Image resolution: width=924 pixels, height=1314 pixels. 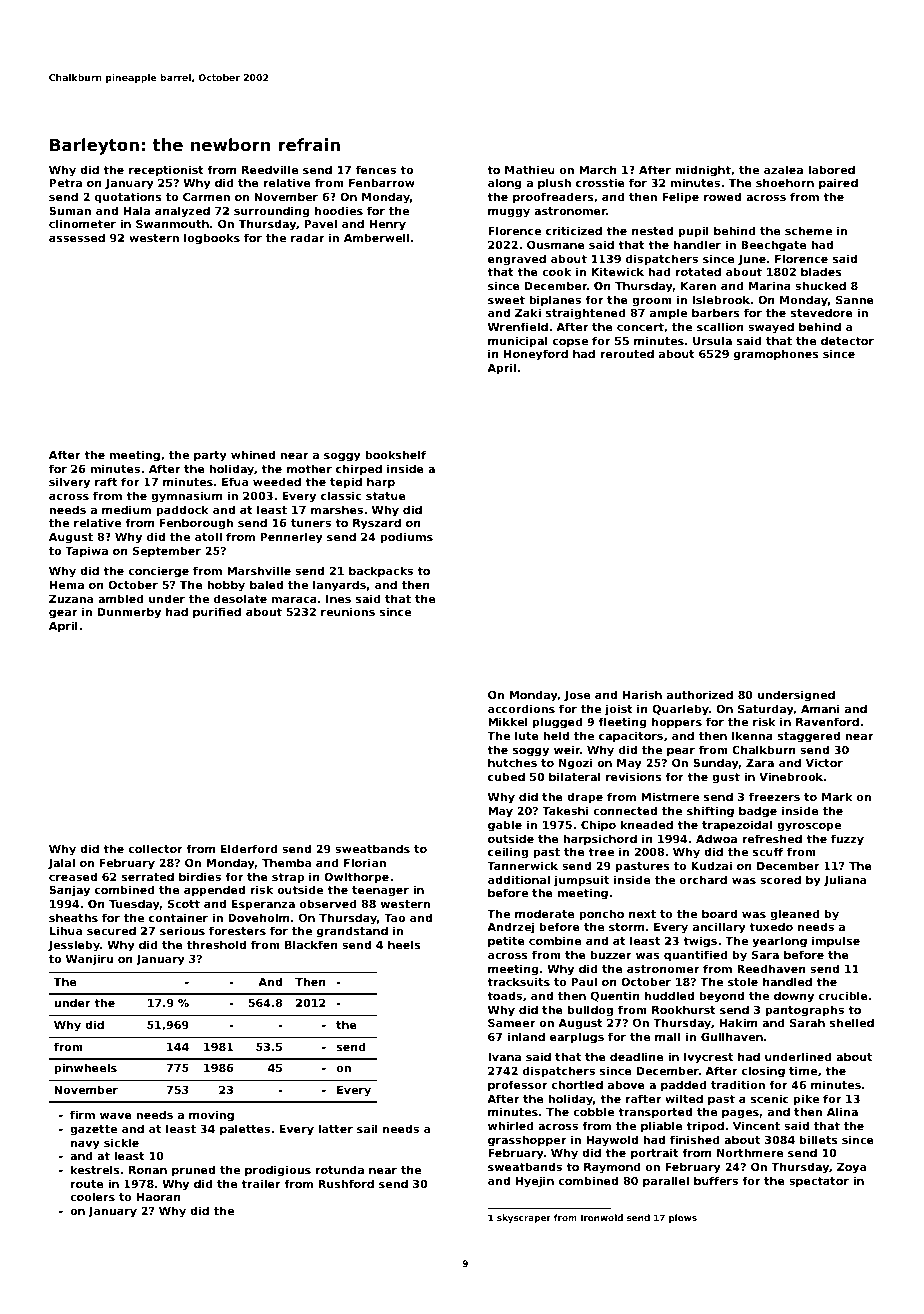 I want to click on Hema, so click(x=67, y=585).
